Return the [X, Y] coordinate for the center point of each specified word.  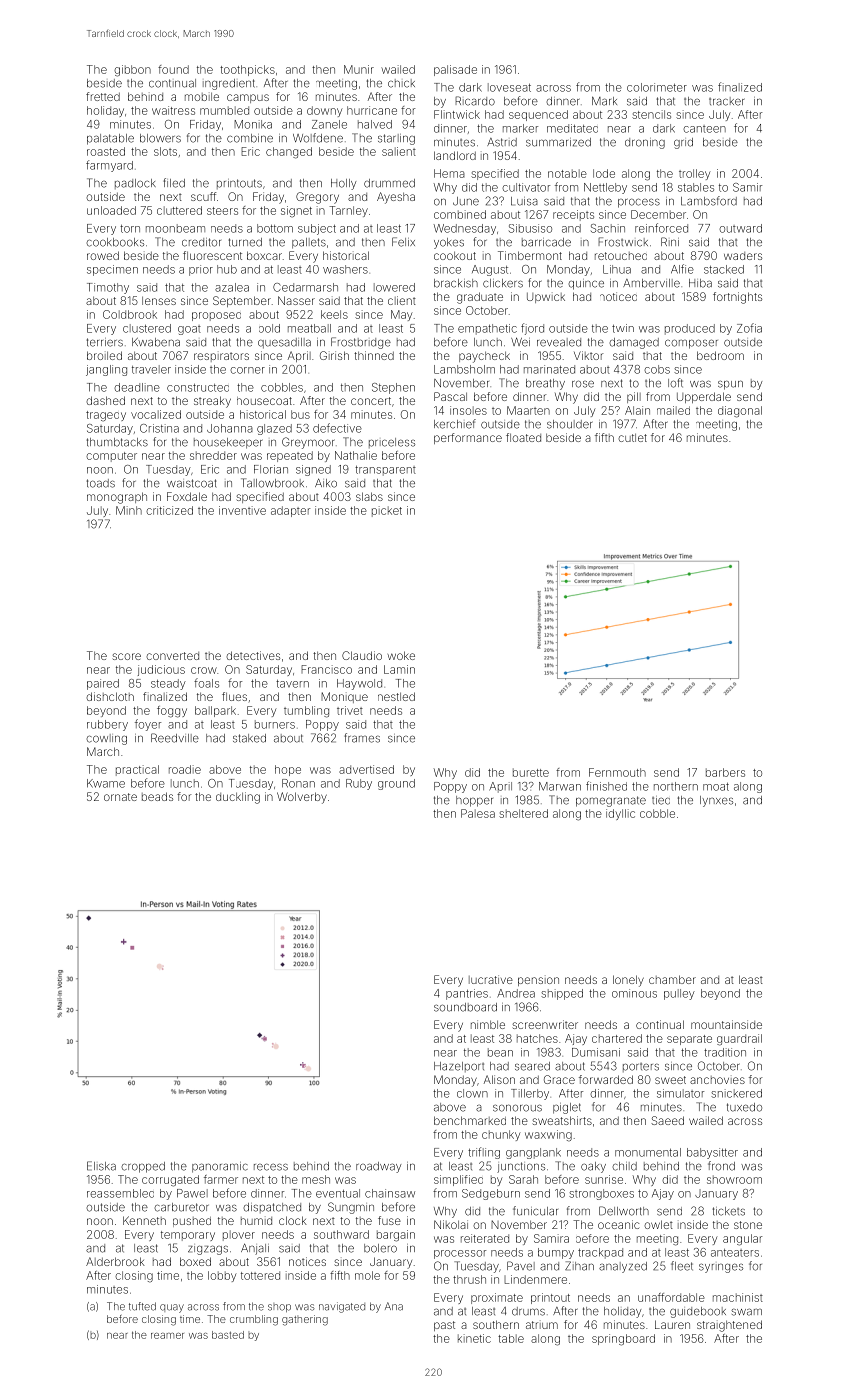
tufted [142, 1306]
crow [204, 670]
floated [523, 437]
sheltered [523, 813]
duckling [238, 798]
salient [399, 151]
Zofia [749, 328]
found [173, 69]
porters [641, 1067]
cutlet [632, 437]
